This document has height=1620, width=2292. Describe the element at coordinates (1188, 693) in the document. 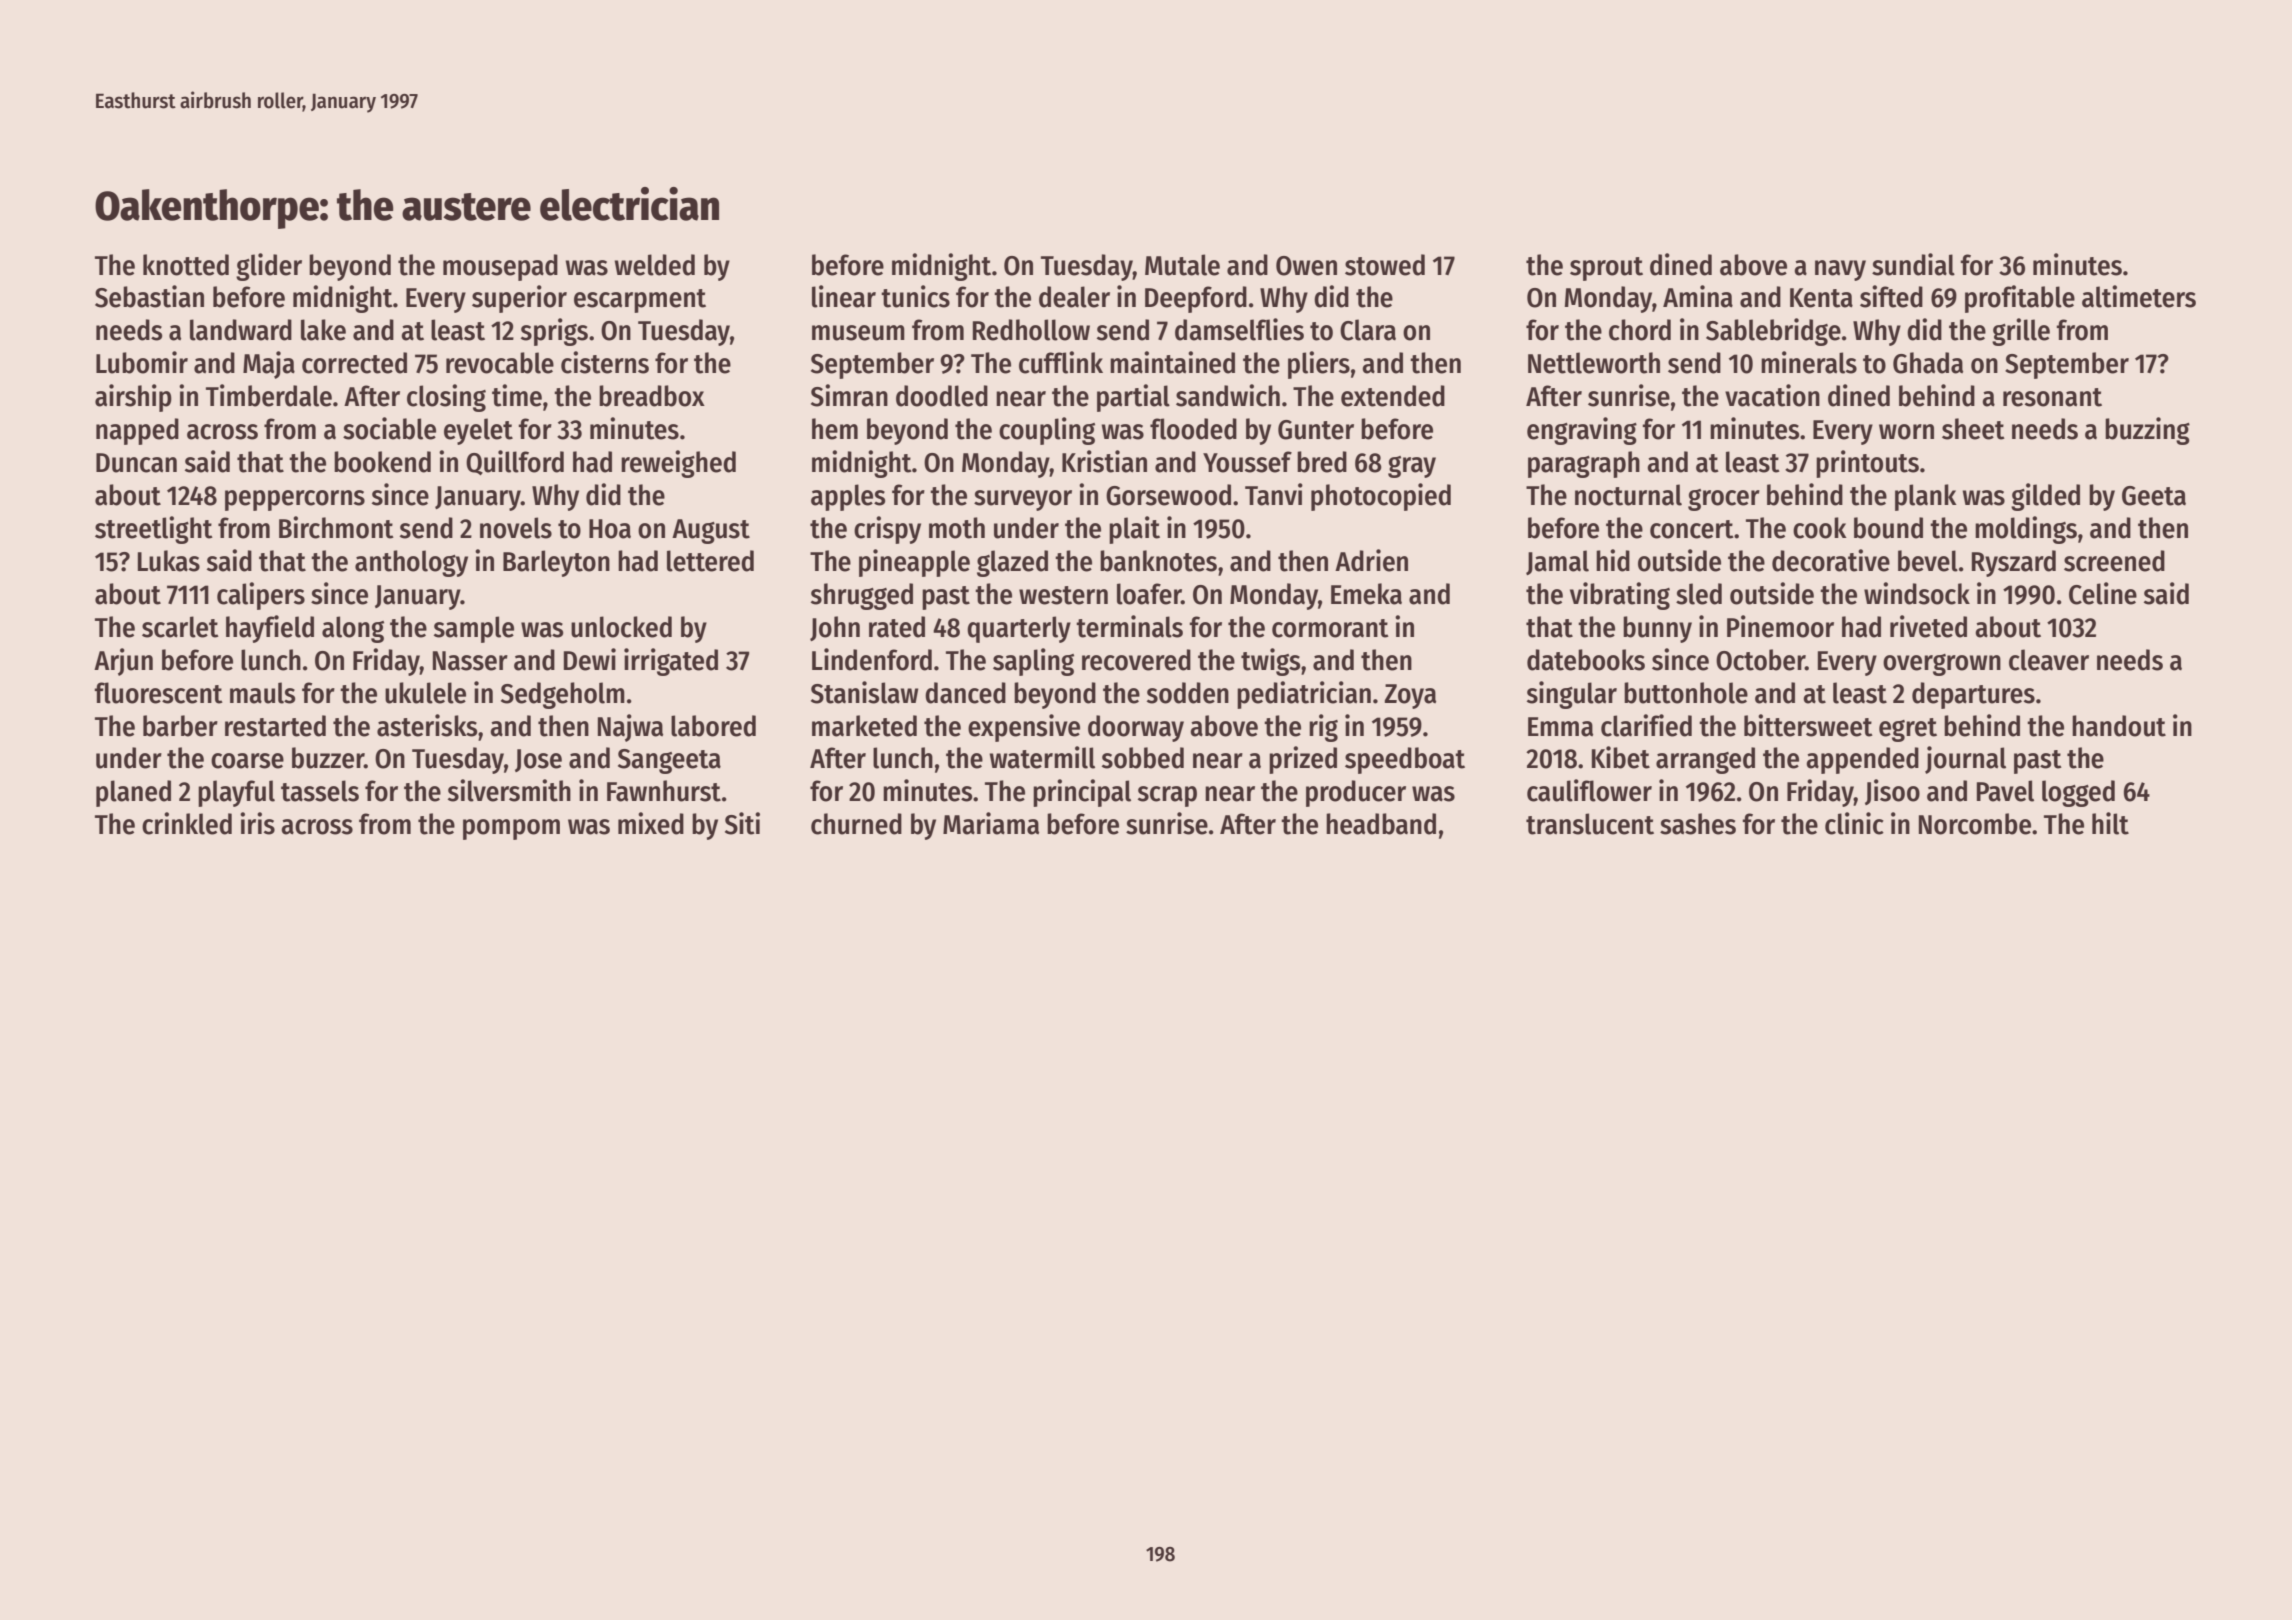

I see `sodden` at that location.
